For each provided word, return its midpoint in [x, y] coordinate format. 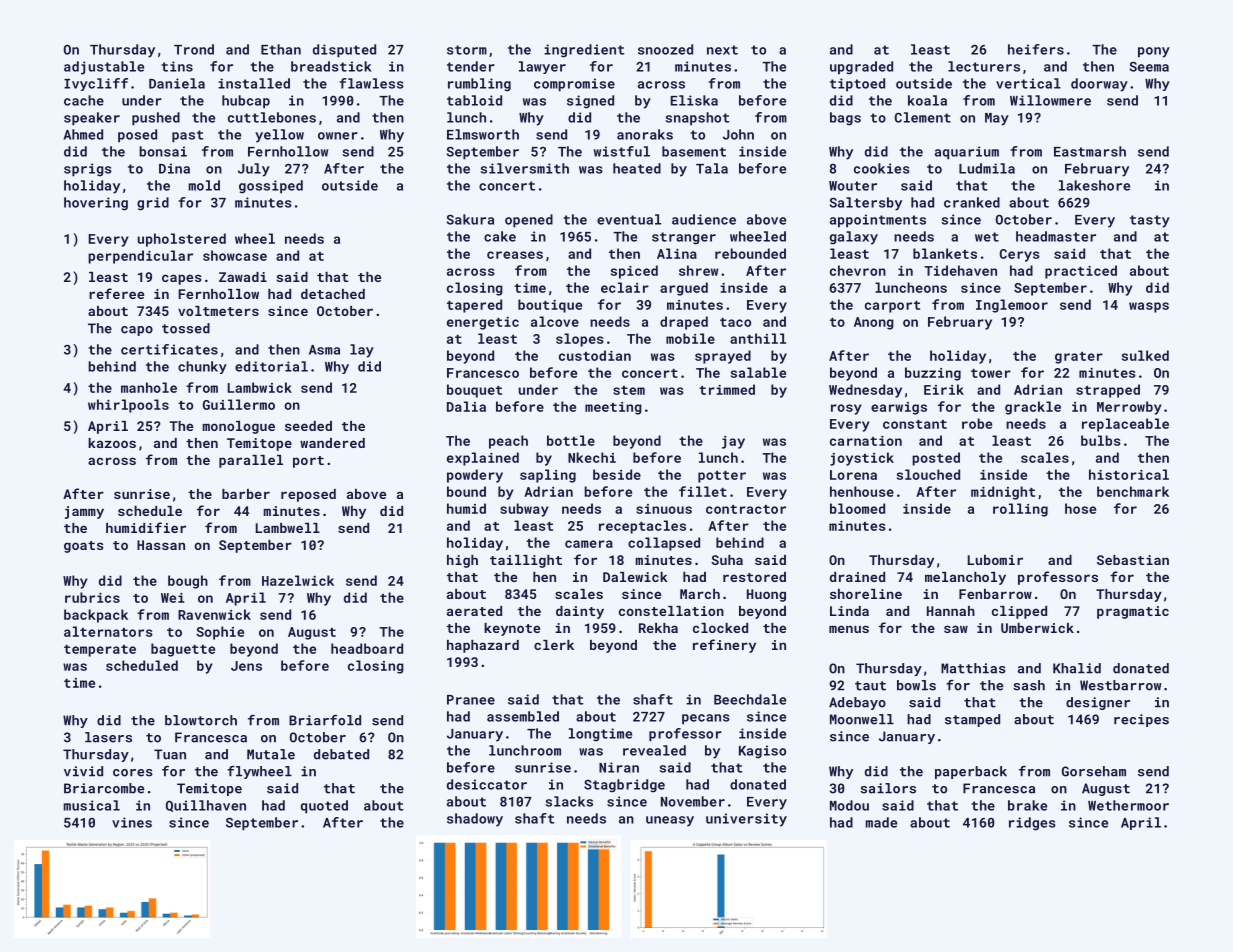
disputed [344, 51]
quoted [324, 807]
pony [1154, 52]
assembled [523, 716]
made [881, 822]
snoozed [665, 49]
